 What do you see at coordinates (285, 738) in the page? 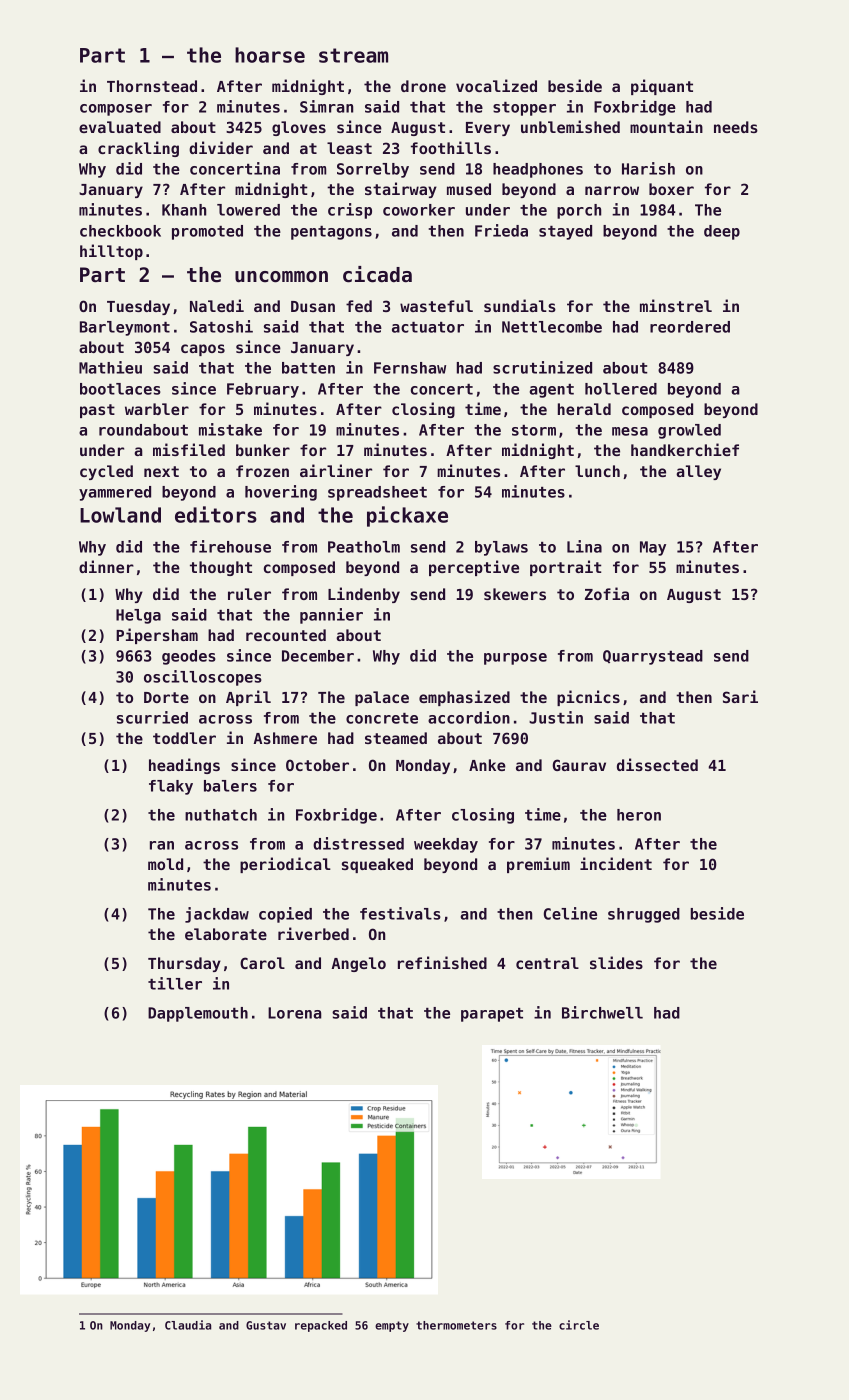
I see `Ashmere` at bounding box center [285, 738].
